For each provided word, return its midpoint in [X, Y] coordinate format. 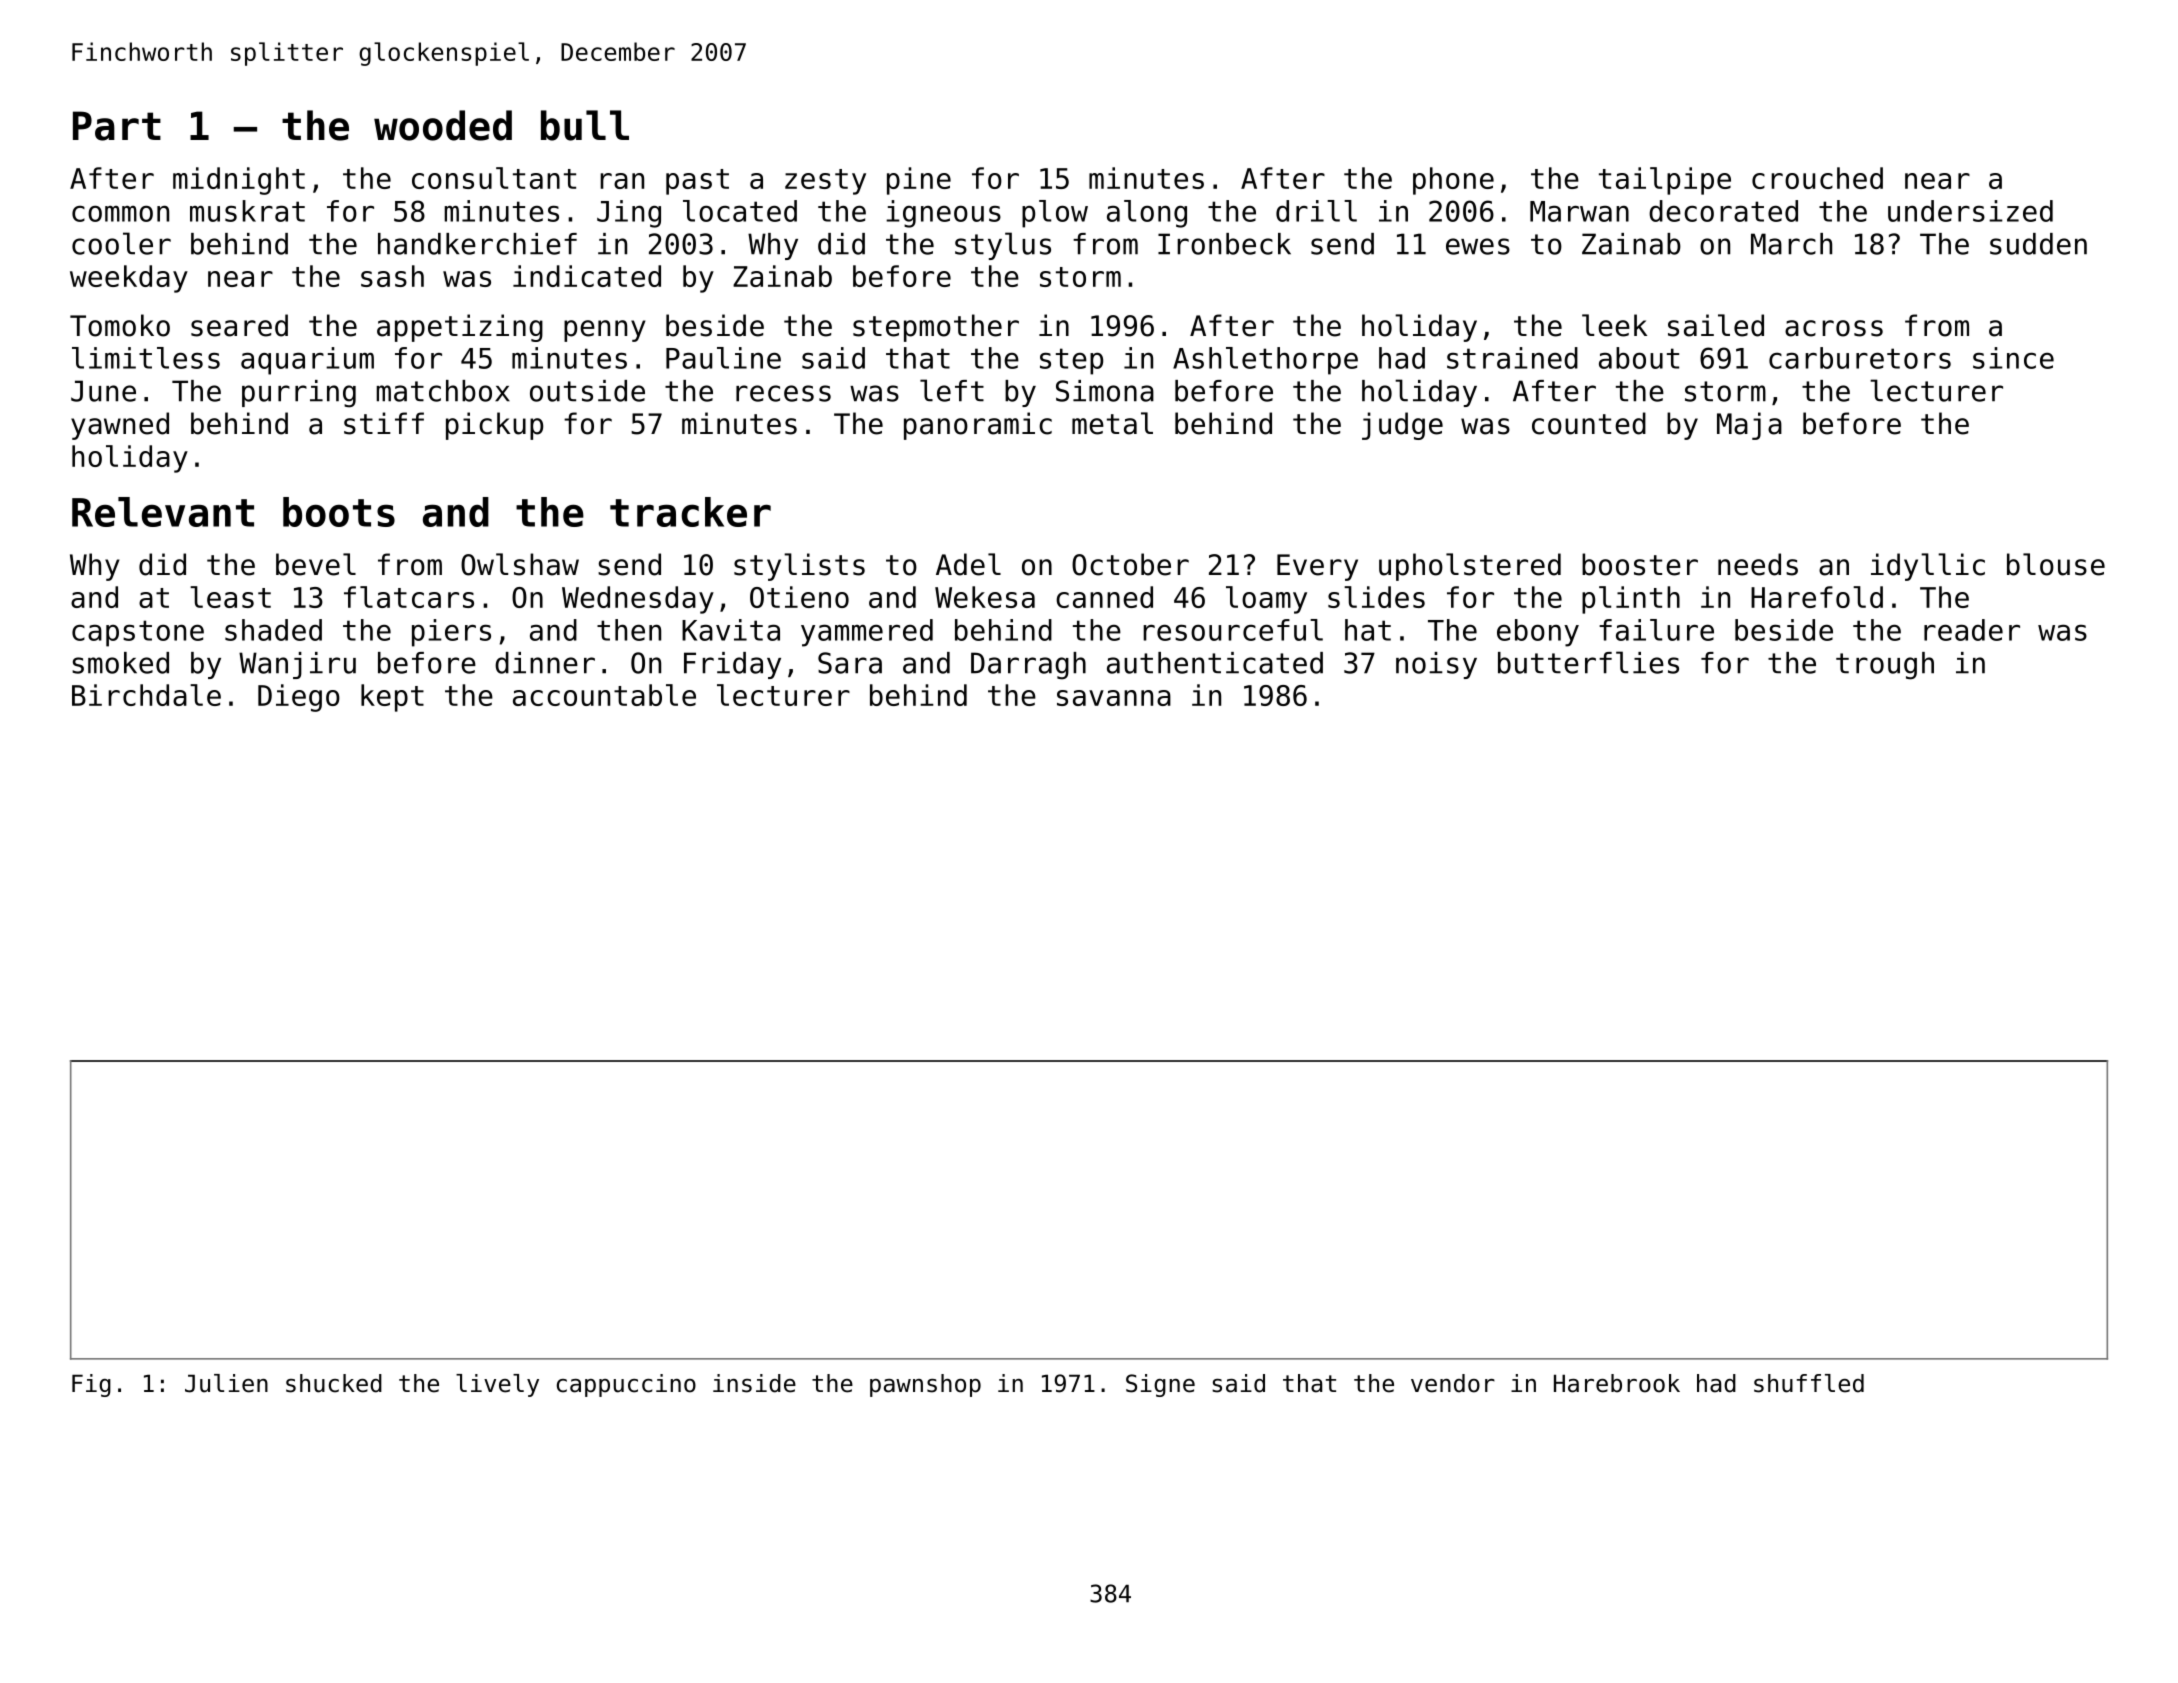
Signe [1160, 1385]
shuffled [1809, 1383]
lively [497, 1385]
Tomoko [120, 325]
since [2013, 358]
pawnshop [925, 1385]
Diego [299, 698]
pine [919, 181]
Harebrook [1617, 1383]
